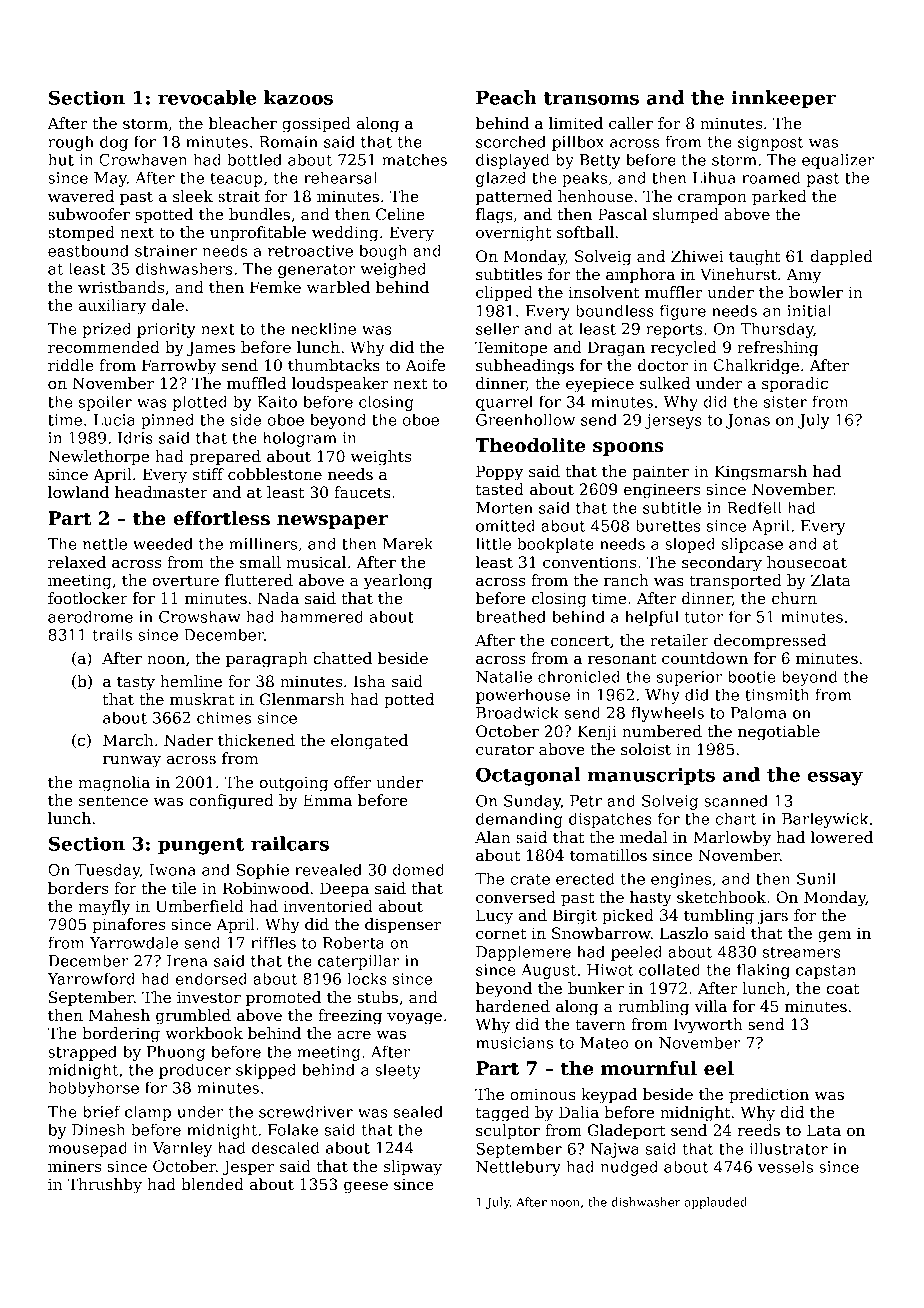  What do you see at coordinates (761, 473) in the screenshot?
I see `Kingsmarsh` at bounding box center [761, 473].
